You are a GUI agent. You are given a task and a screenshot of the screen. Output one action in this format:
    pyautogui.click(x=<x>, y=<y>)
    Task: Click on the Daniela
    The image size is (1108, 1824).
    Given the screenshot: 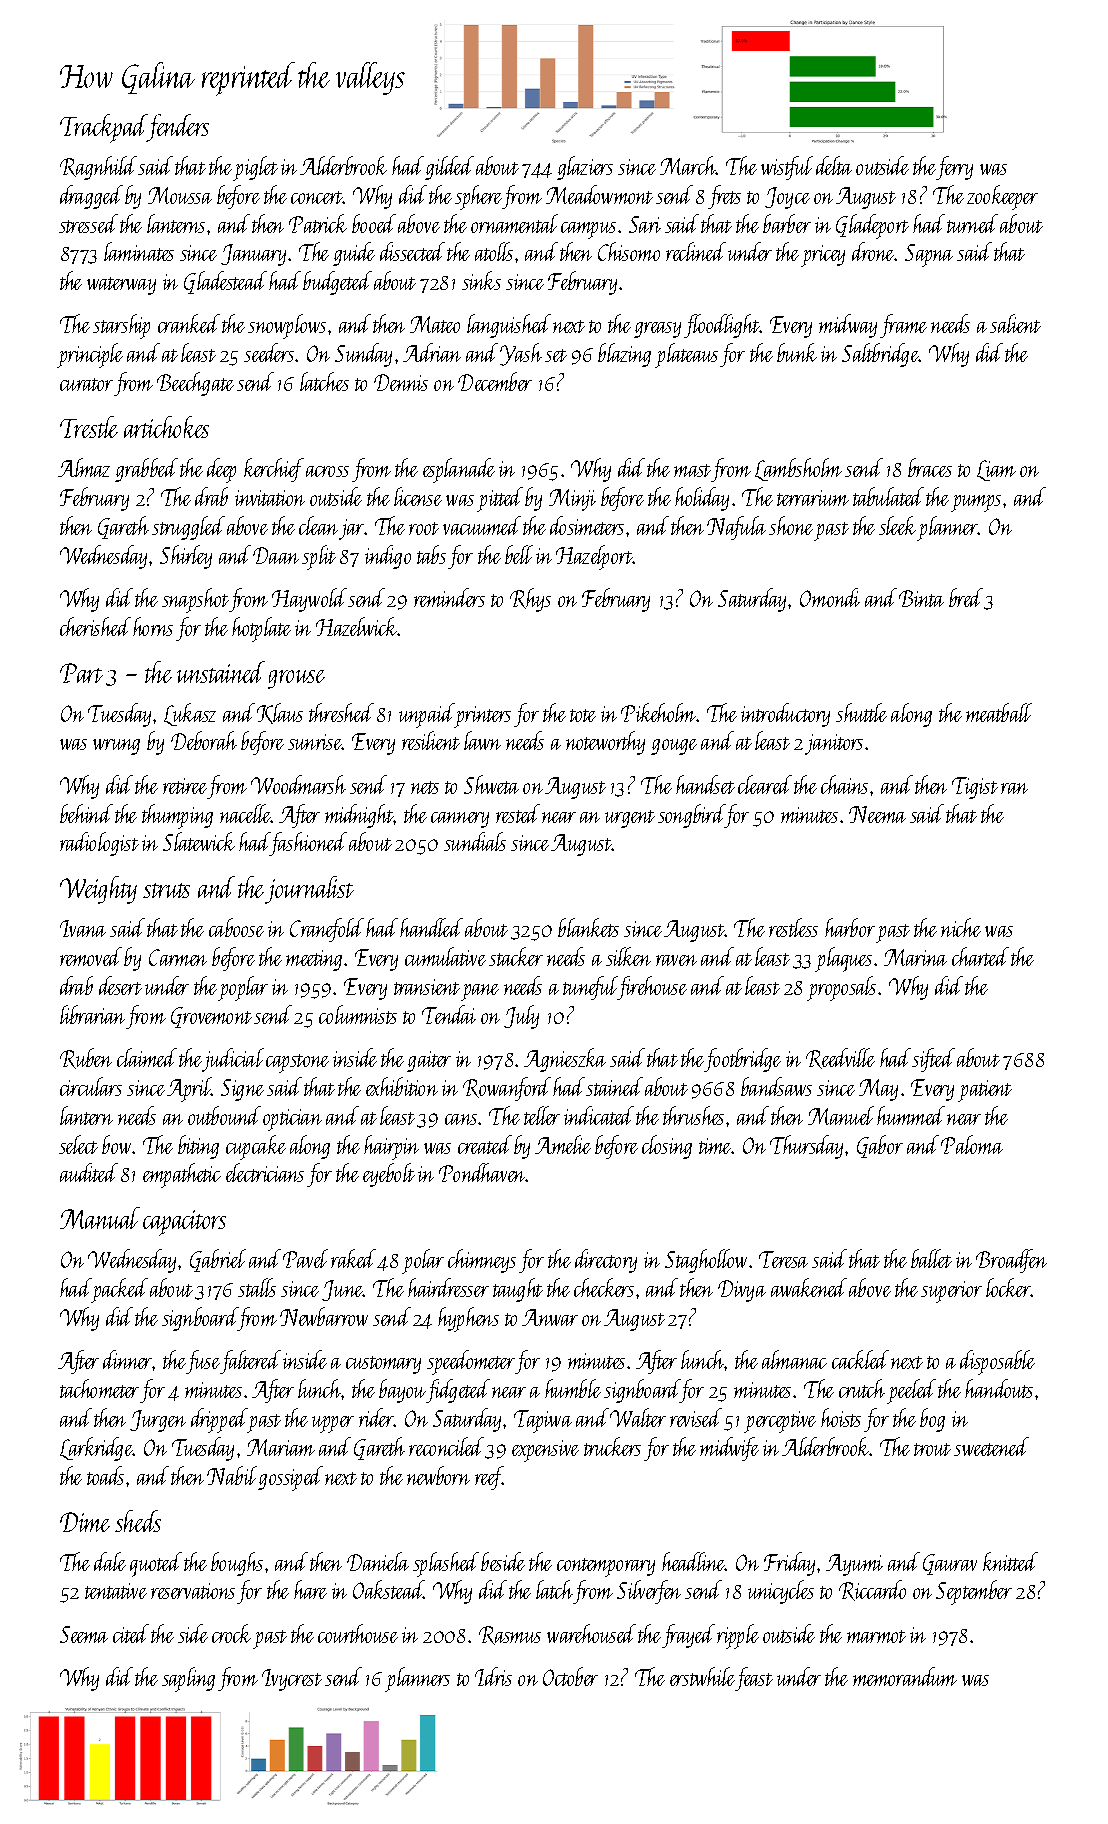 What is the action you would take?
    pyautogui.click(x=378, y=1561)
